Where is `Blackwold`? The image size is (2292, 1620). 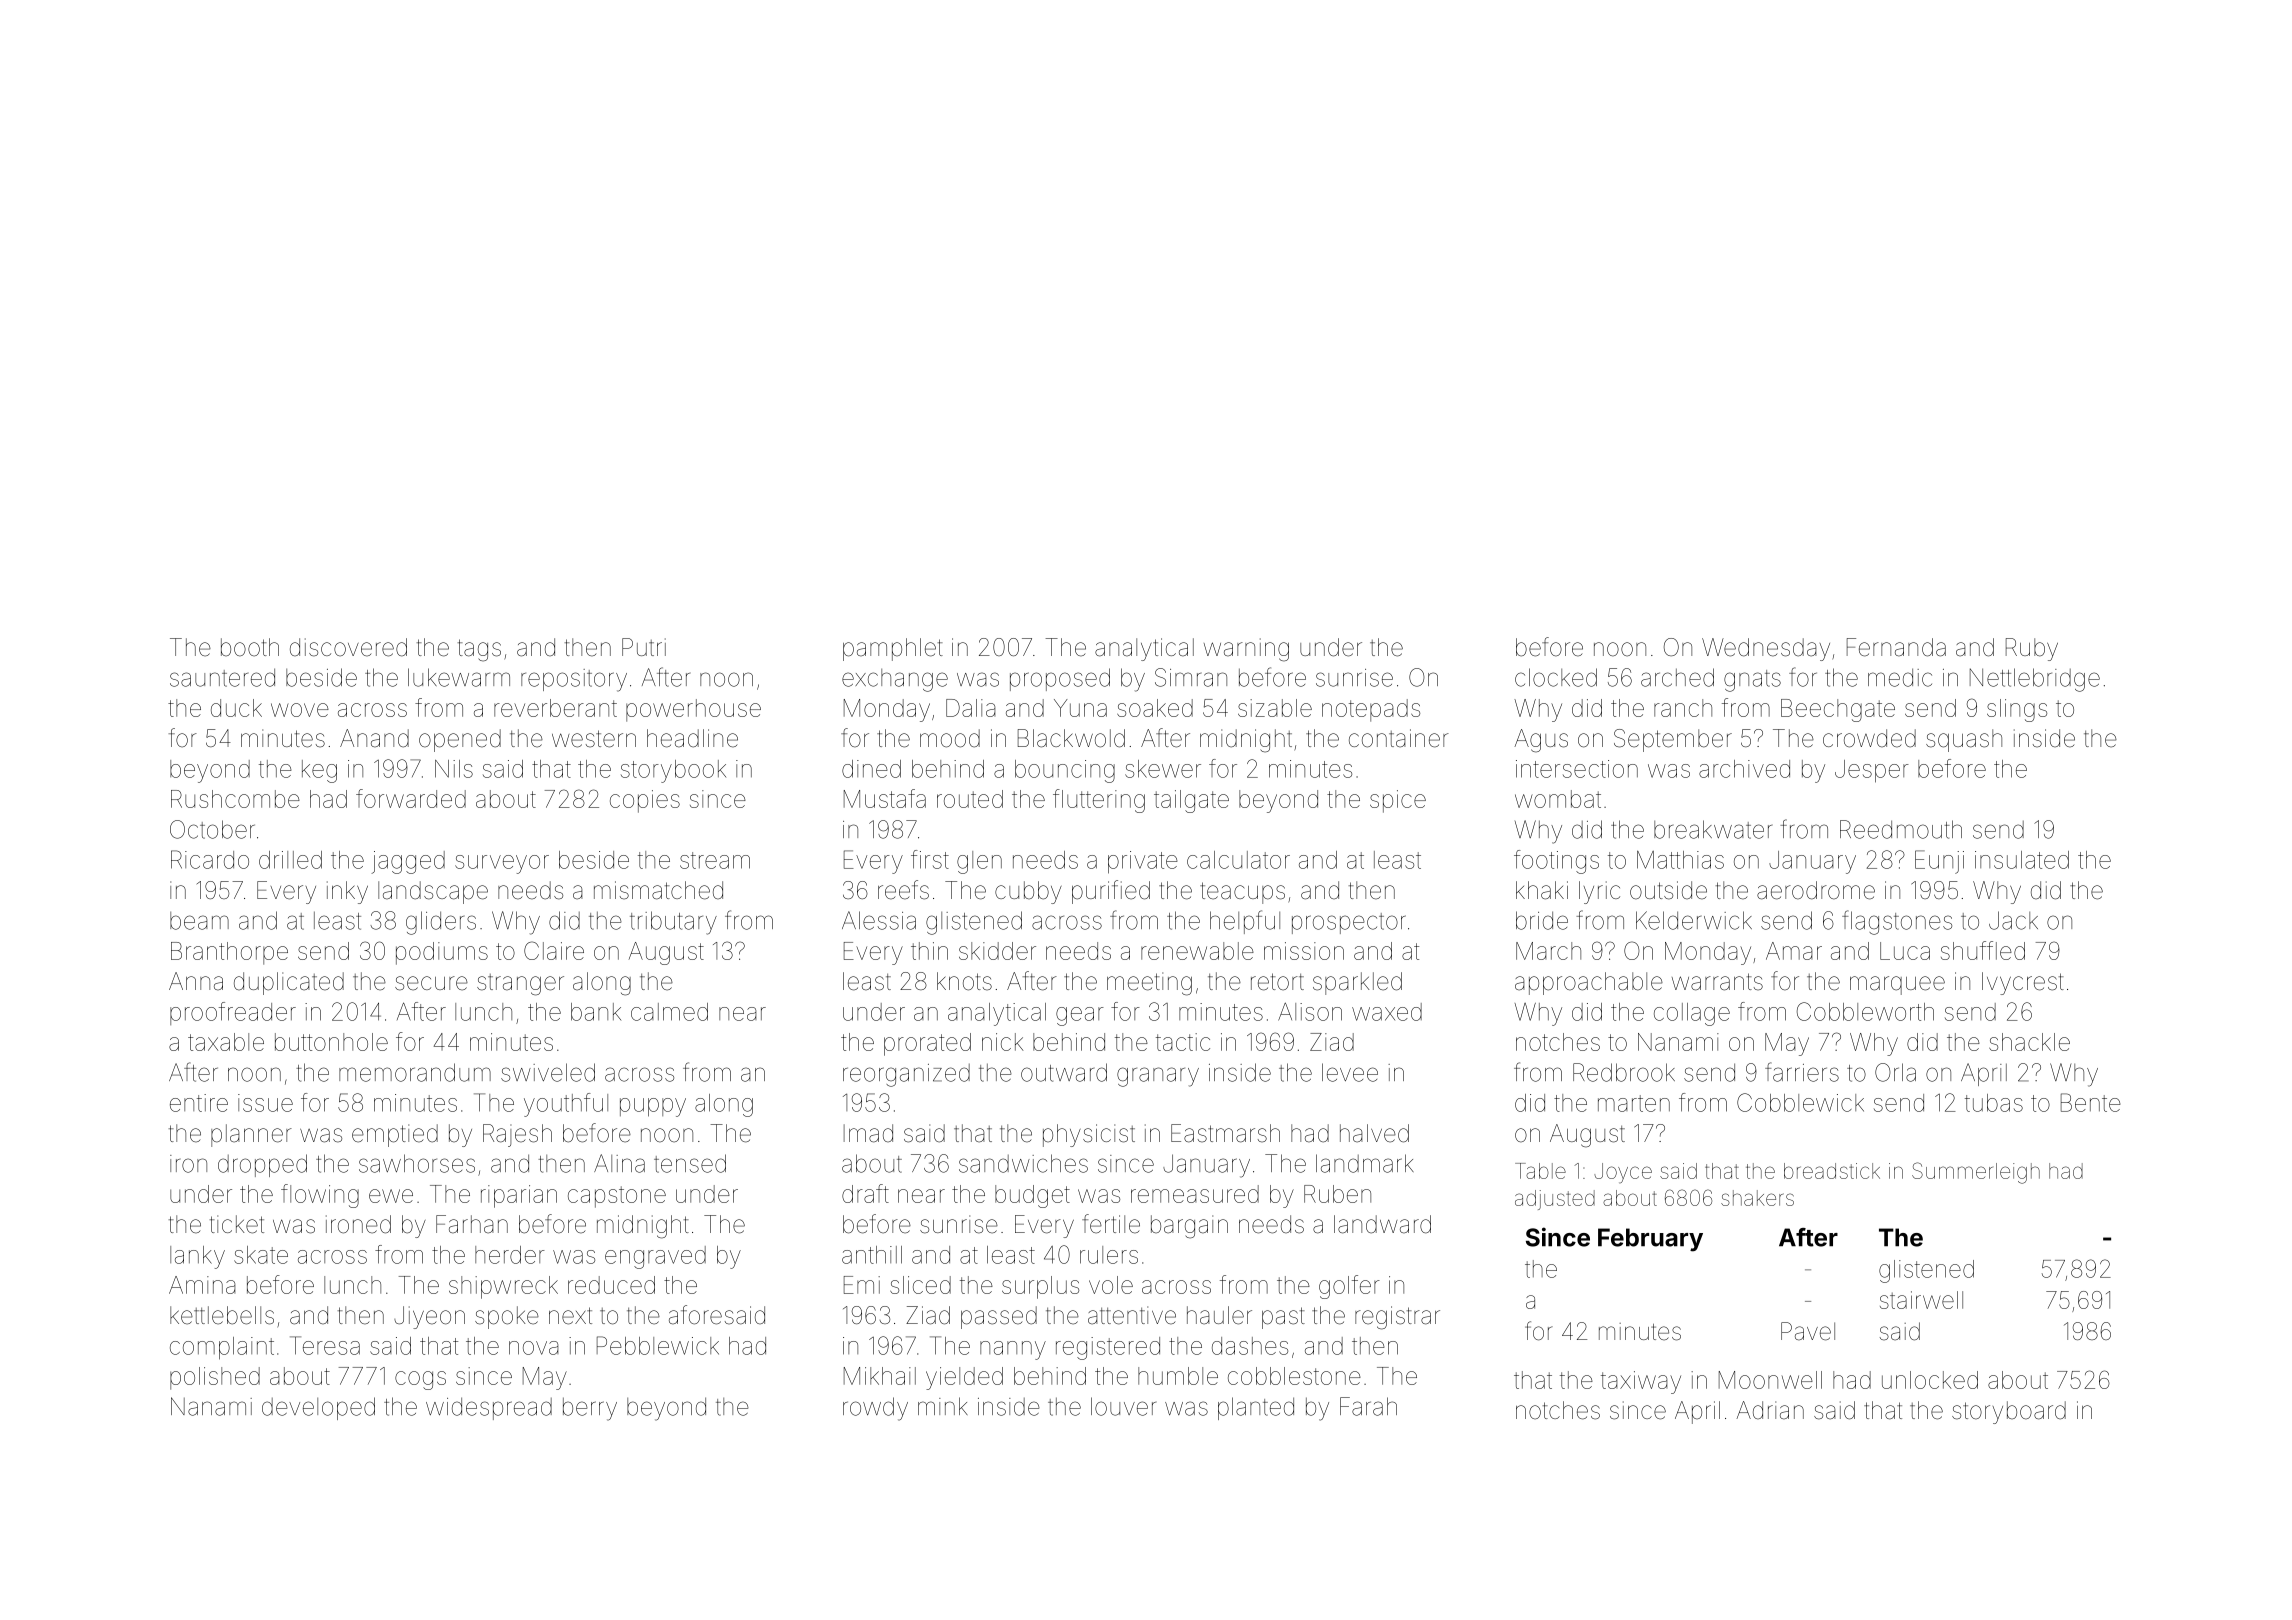 Blackwold is located at coordinates (1071, 738).
